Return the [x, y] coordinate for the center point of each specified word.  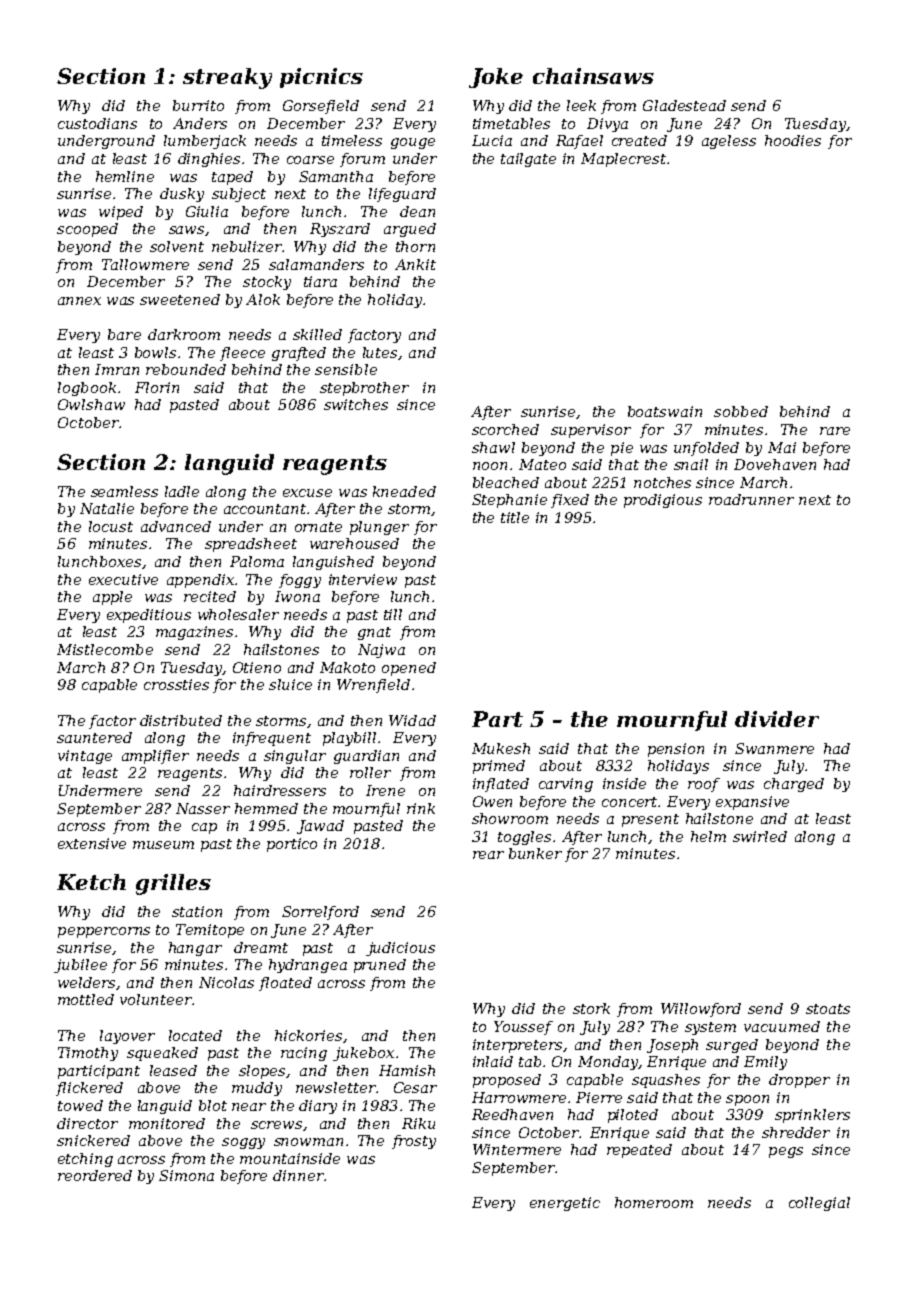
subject [239, 195]
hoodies [793, 140]
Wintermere [517, 1149]
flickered [89, 1089]
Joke [496, 78]
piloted [633, 1116]
